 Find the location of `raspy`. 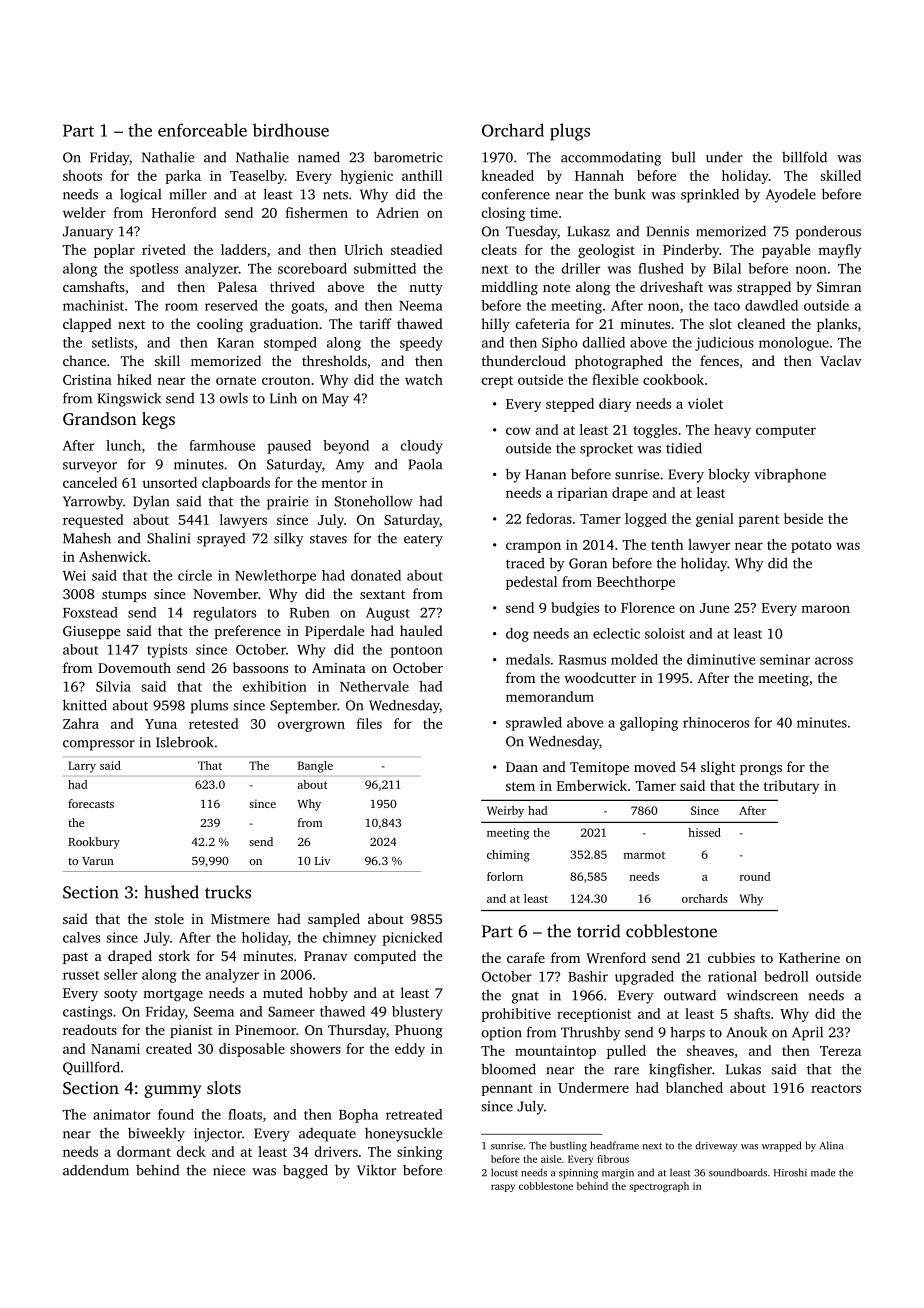

raspy is located at coordinates (503, 1188).
